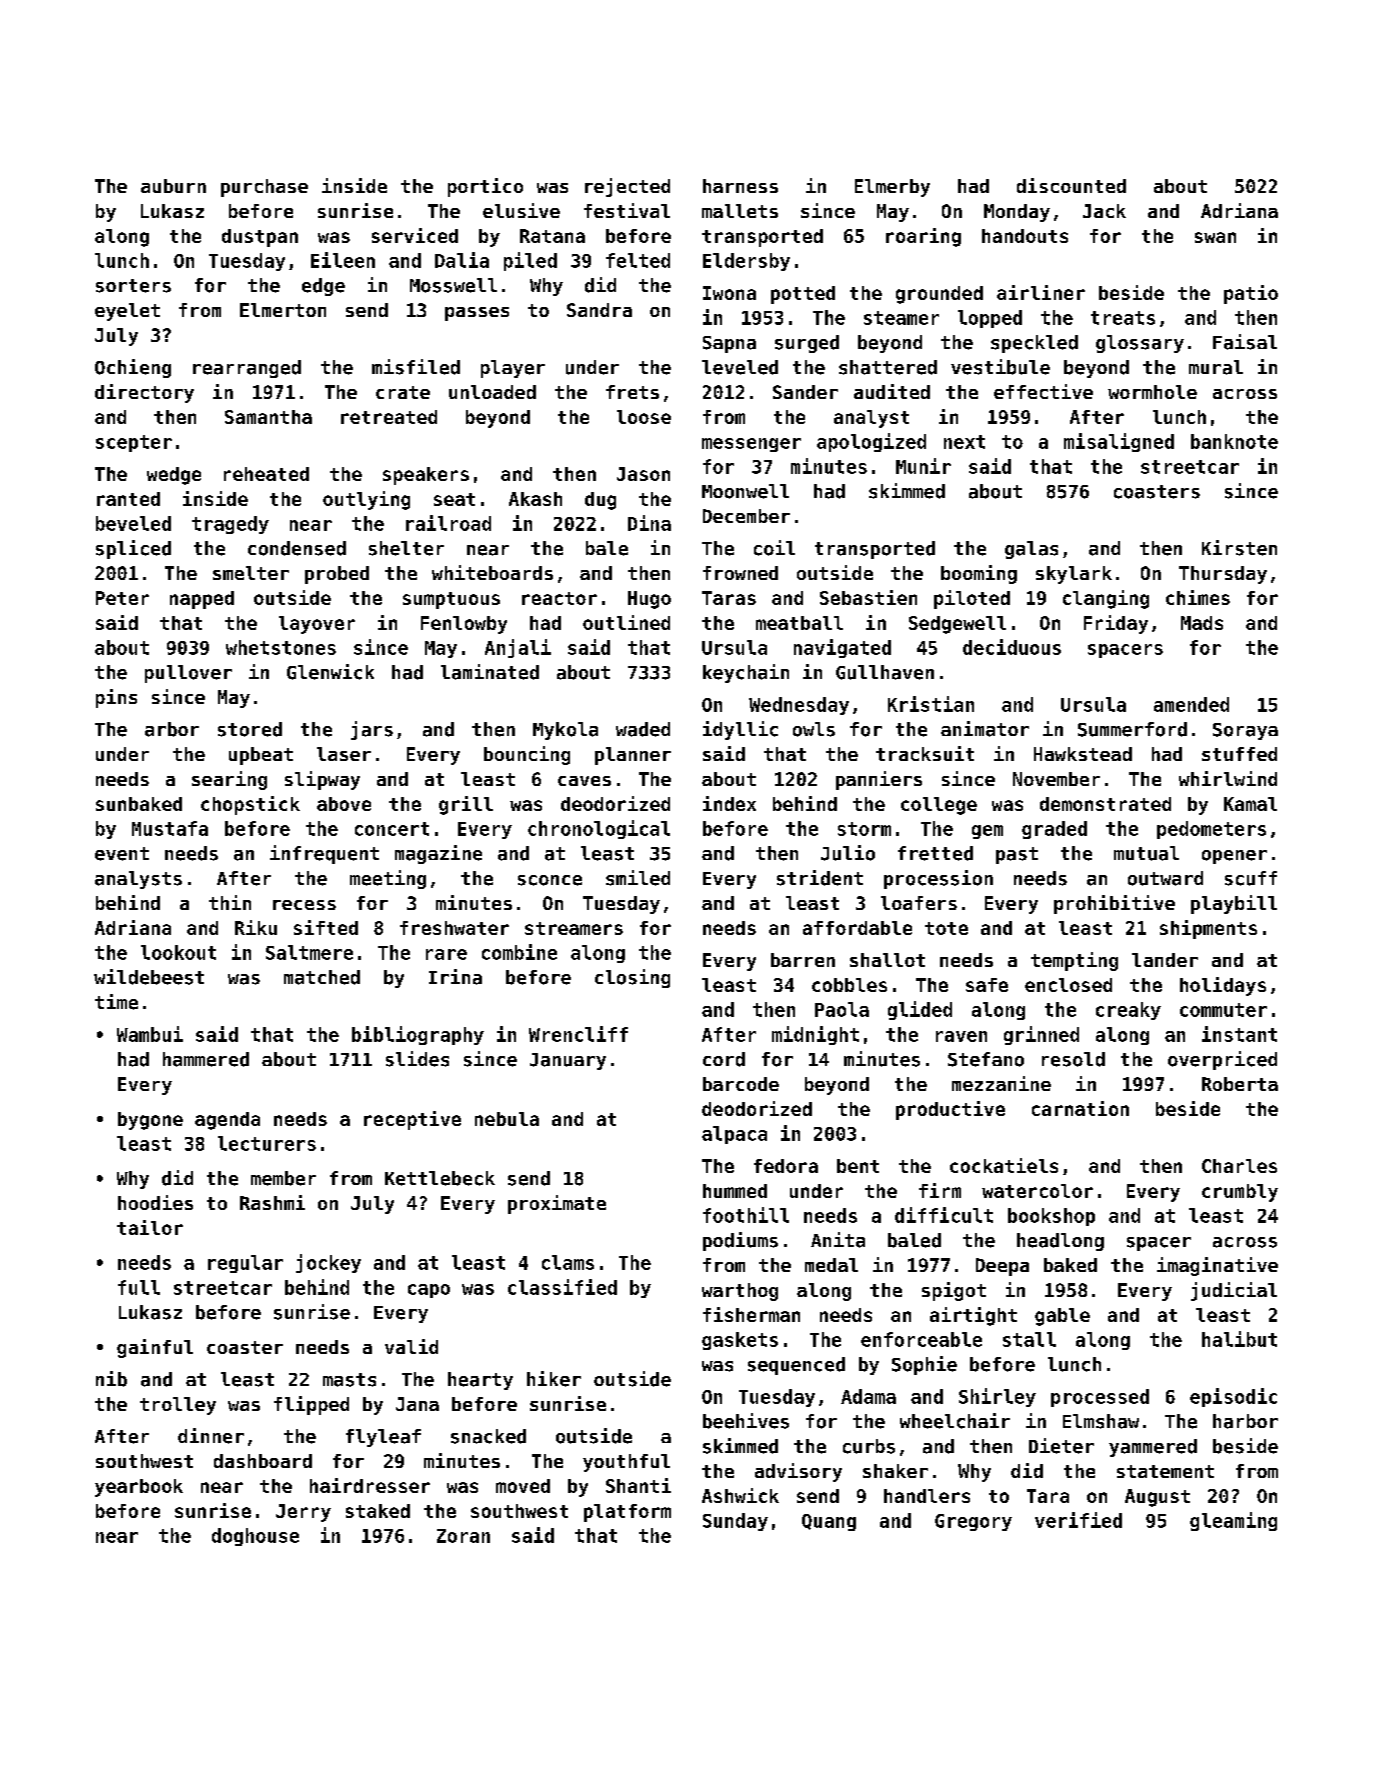  I want to click on Akash, so click(535, 499).
